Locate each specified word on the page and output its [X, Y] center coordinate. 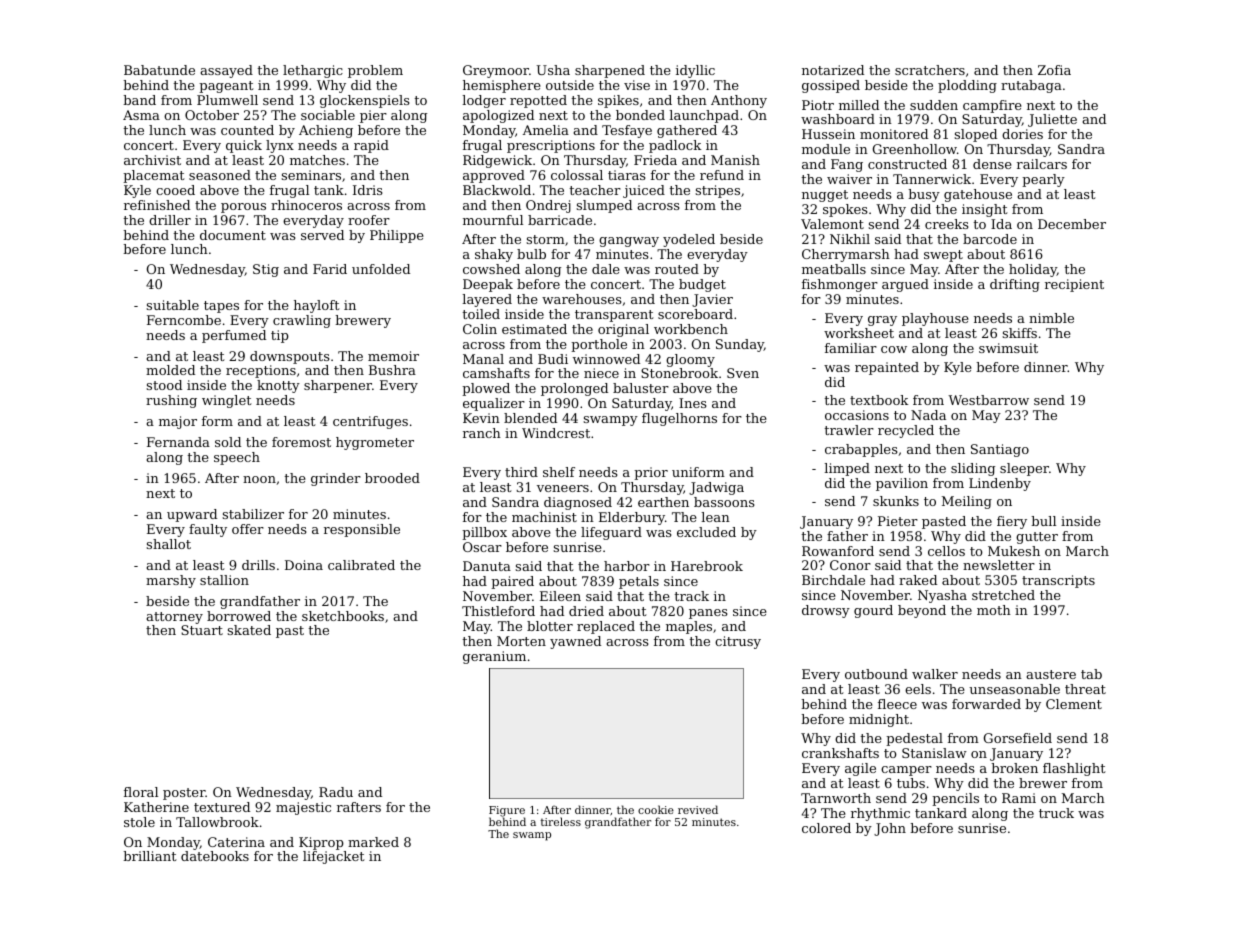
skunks [896, 501]
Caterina [236, 842]
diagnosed [578, 503]
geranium [494, 657]
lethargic [313, 71]
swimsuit [1008, 348]
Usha [553, 70]
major [178, 422]
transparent [614, 316]
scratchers [930, 70]
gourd [873, 611]
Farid [330, 269]
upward [192, 515]
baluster [641, 388]
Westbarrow [988, 400]
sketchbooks [343, 616]
